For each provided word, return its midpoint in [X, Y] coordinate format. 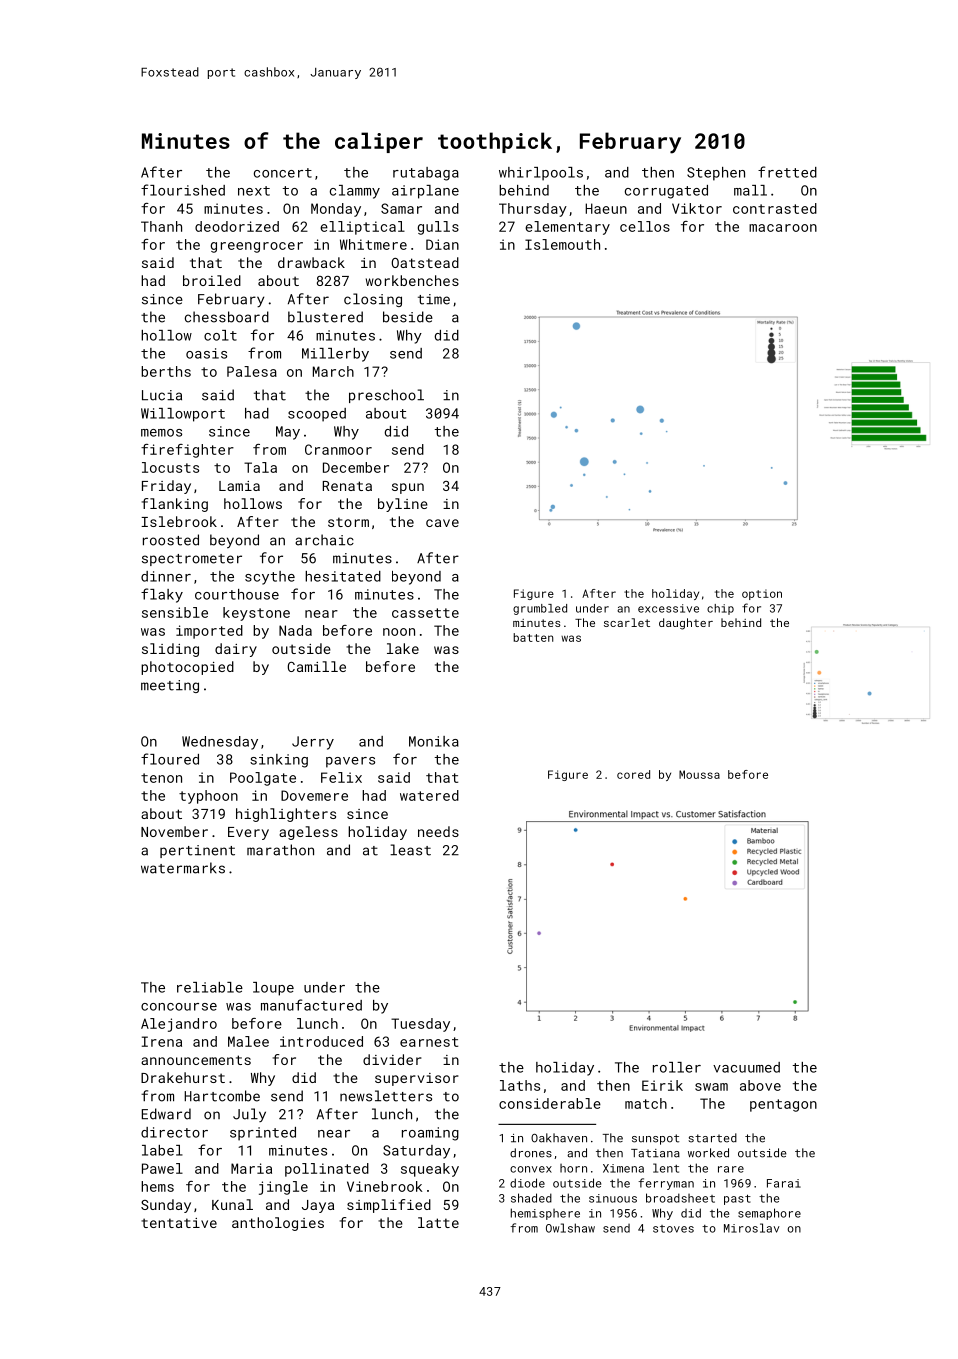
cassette [425, 613]
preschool [386, 396]
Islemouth [562, 244]
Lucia [162, 395]
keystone [256, 614]
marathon [280, 850]
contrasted [775, 208]
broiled [212, 280]
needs [438, 831]
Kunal [232, 1204]
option [762, 594]
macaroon [783, 228]
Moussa [699, 774]
